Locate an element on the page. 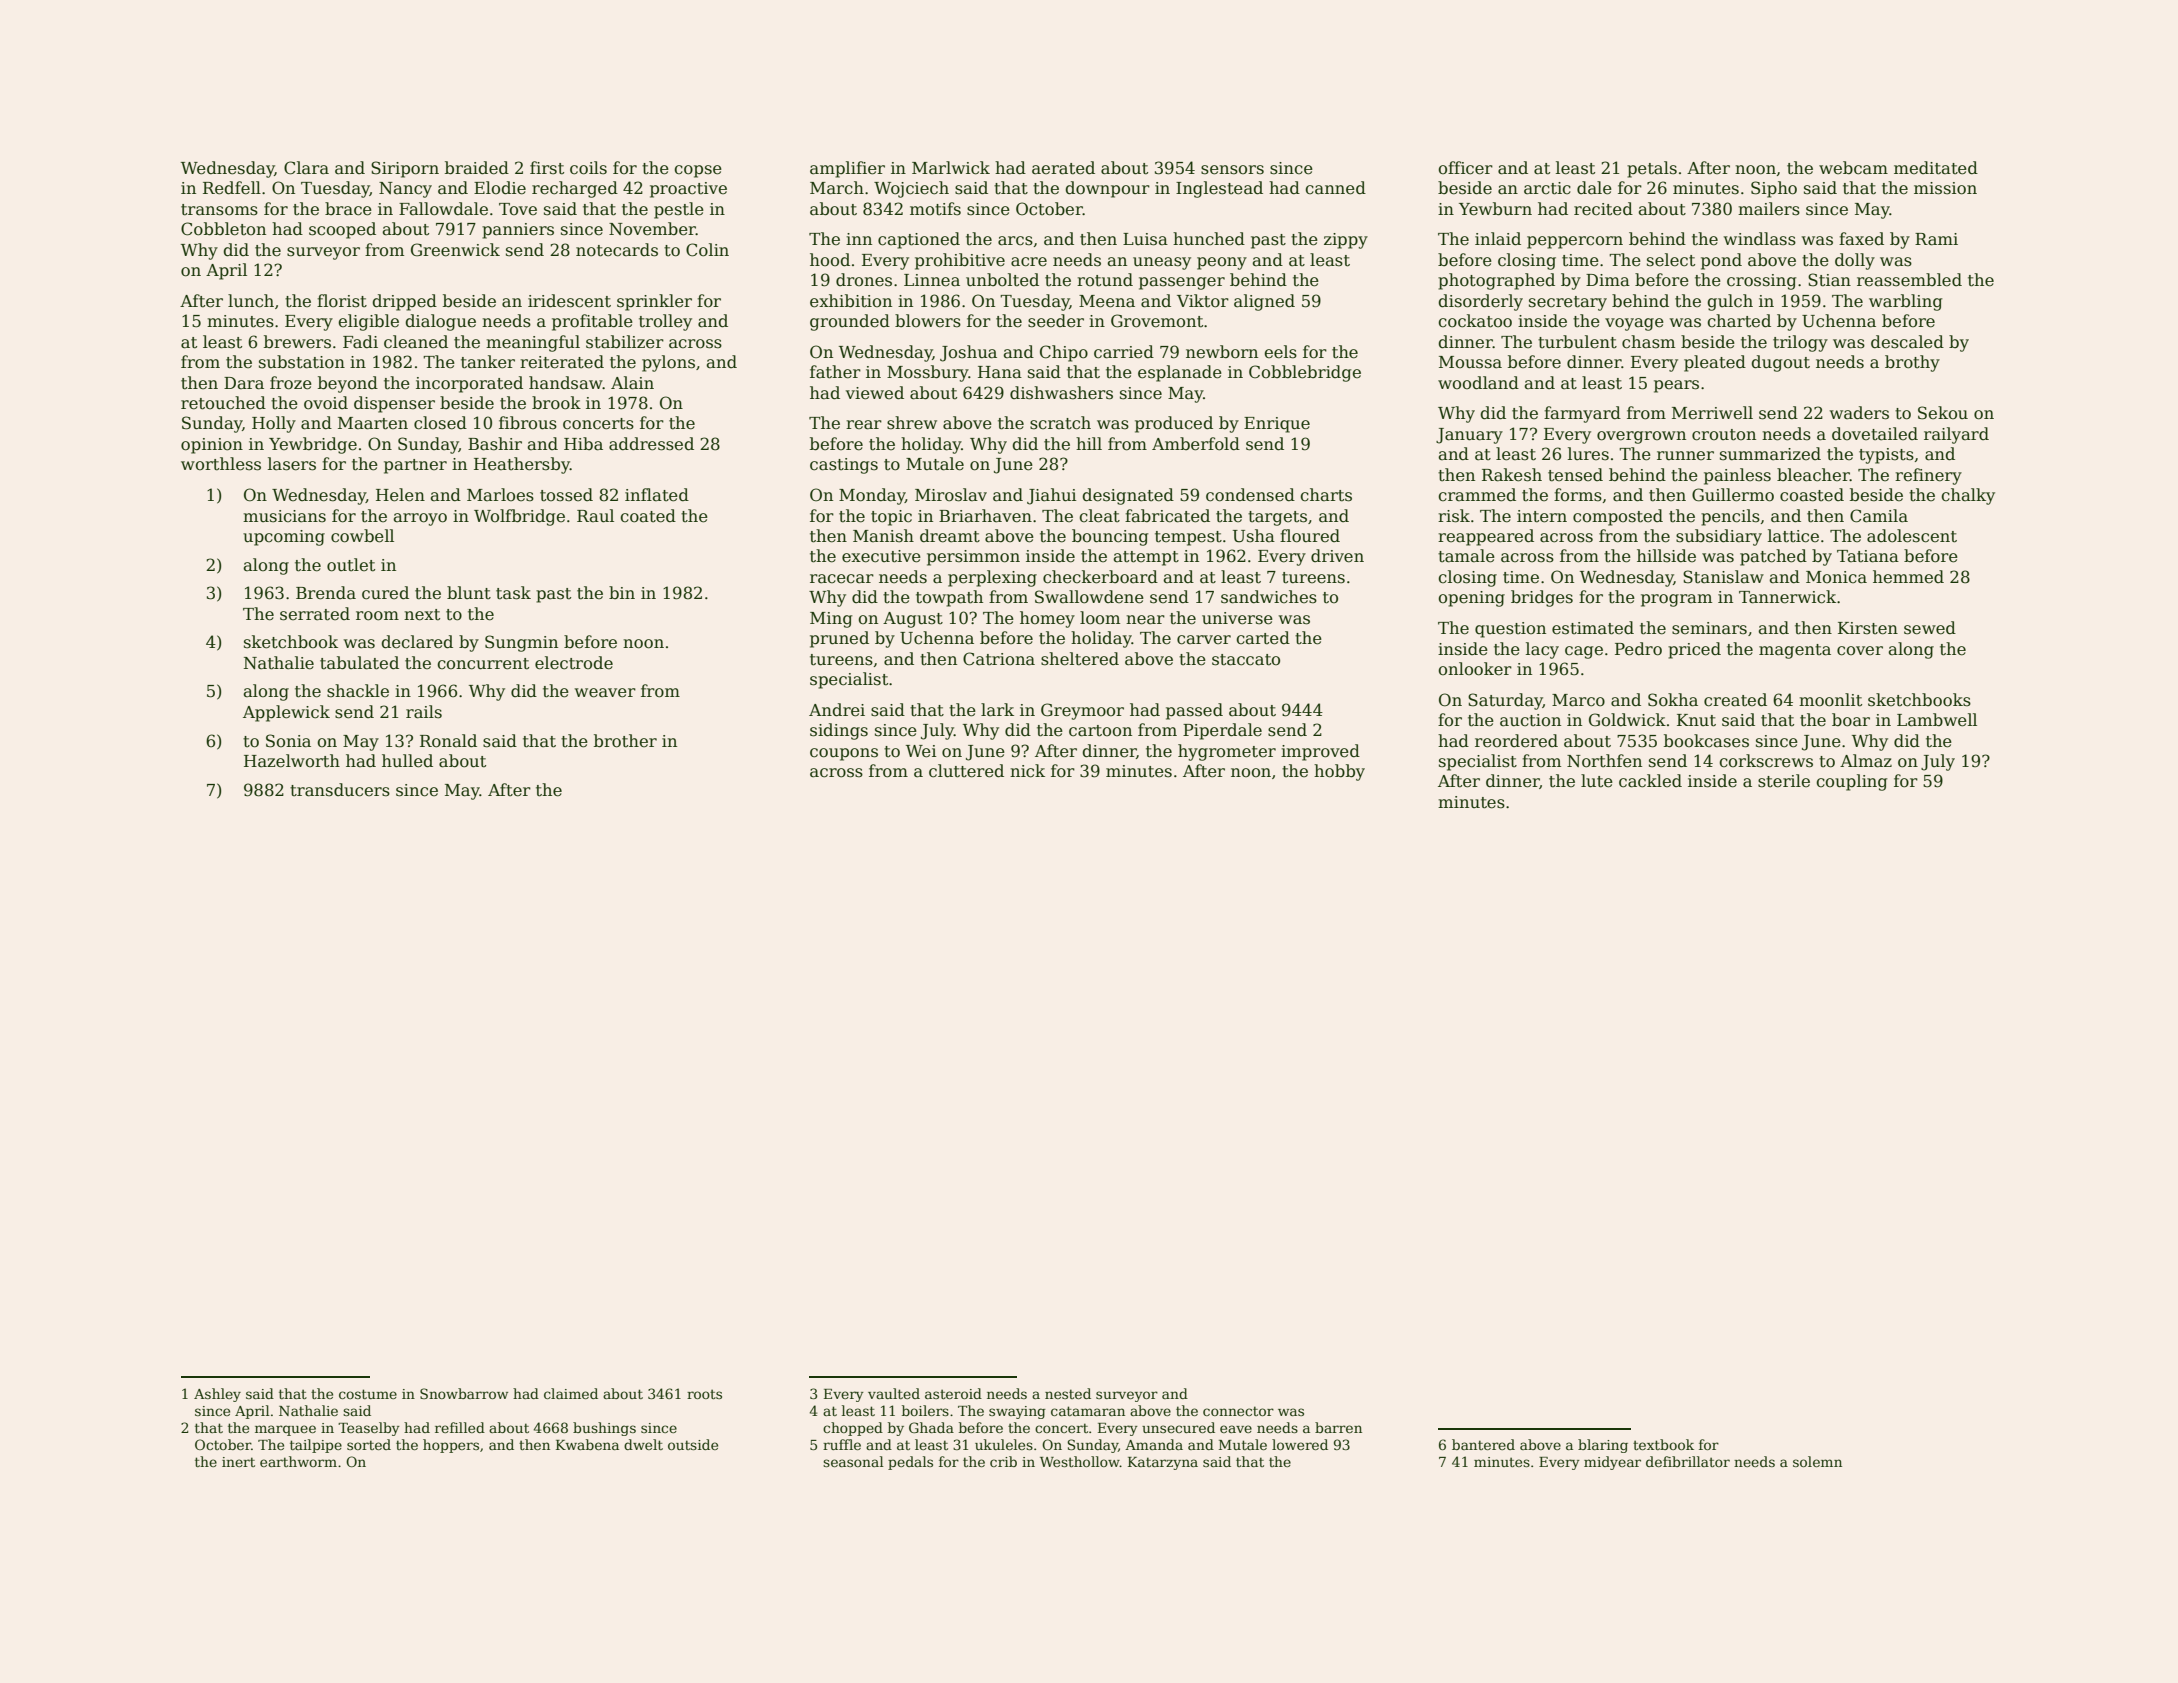  Marlwick is located at coordinates (951, 168).
